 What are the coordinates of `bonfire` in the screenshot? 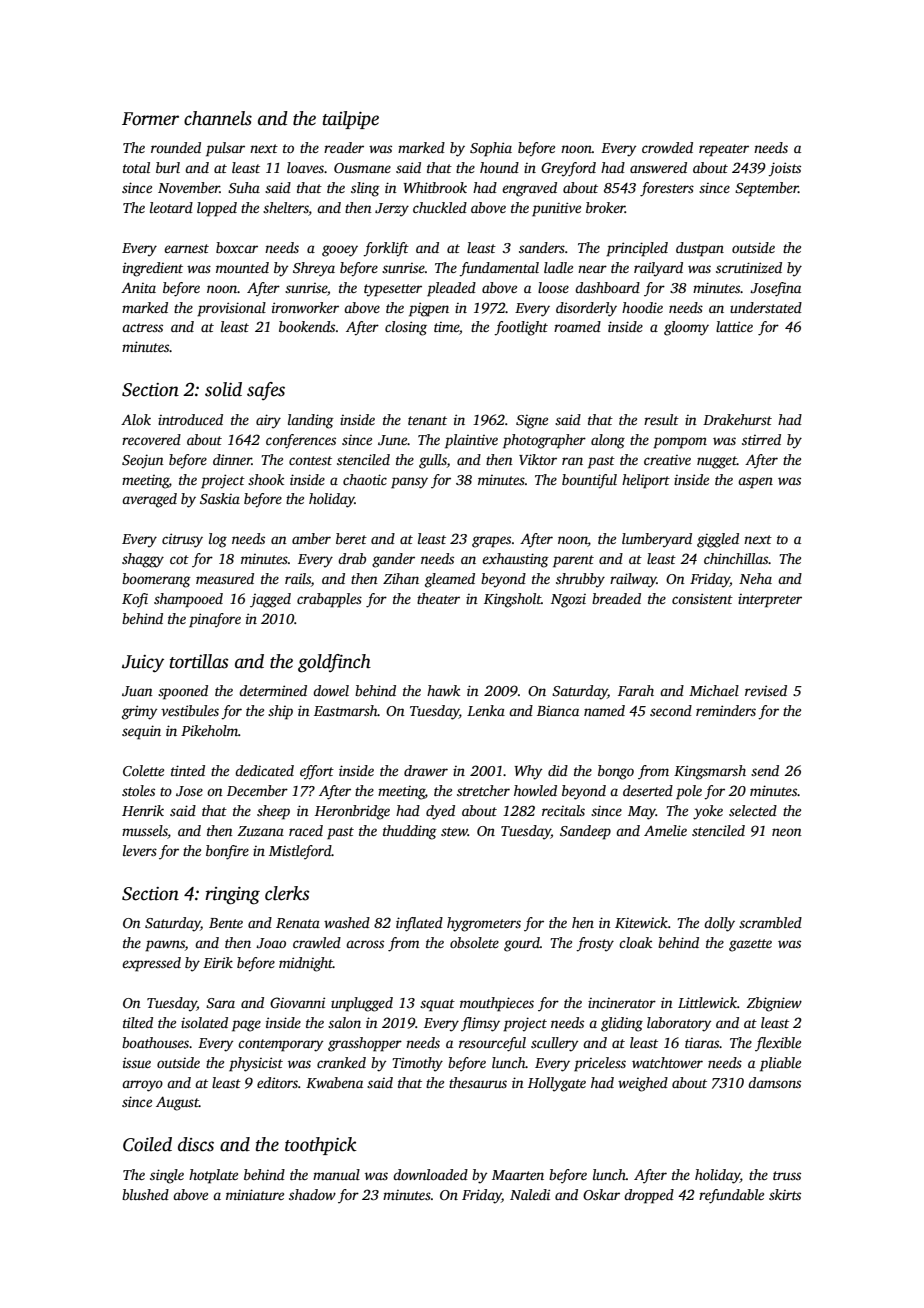 It's located at (227, 852).
